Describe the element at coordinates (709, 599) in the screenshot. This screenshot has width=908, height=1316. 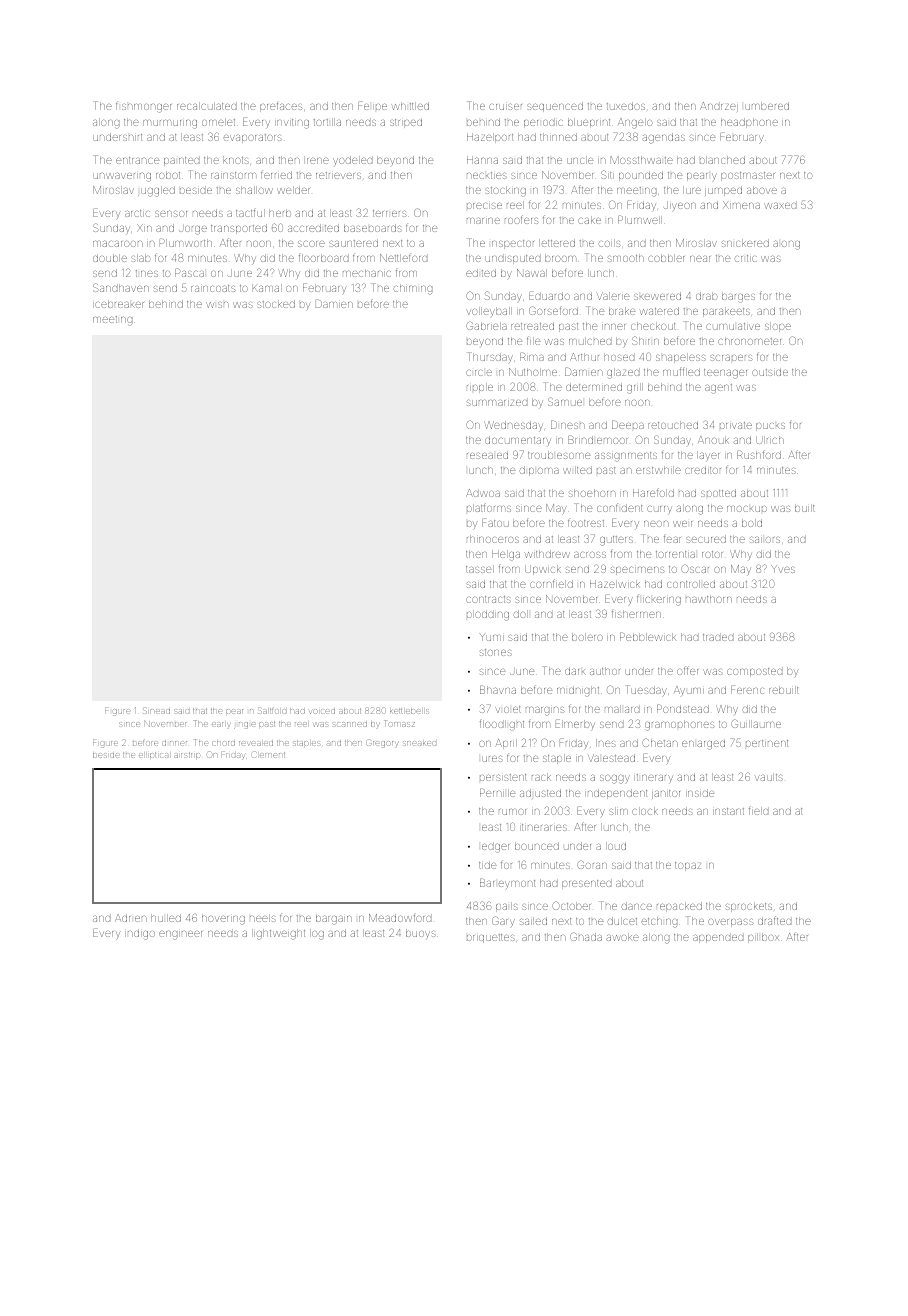
I see `hawthorn` at that location.
